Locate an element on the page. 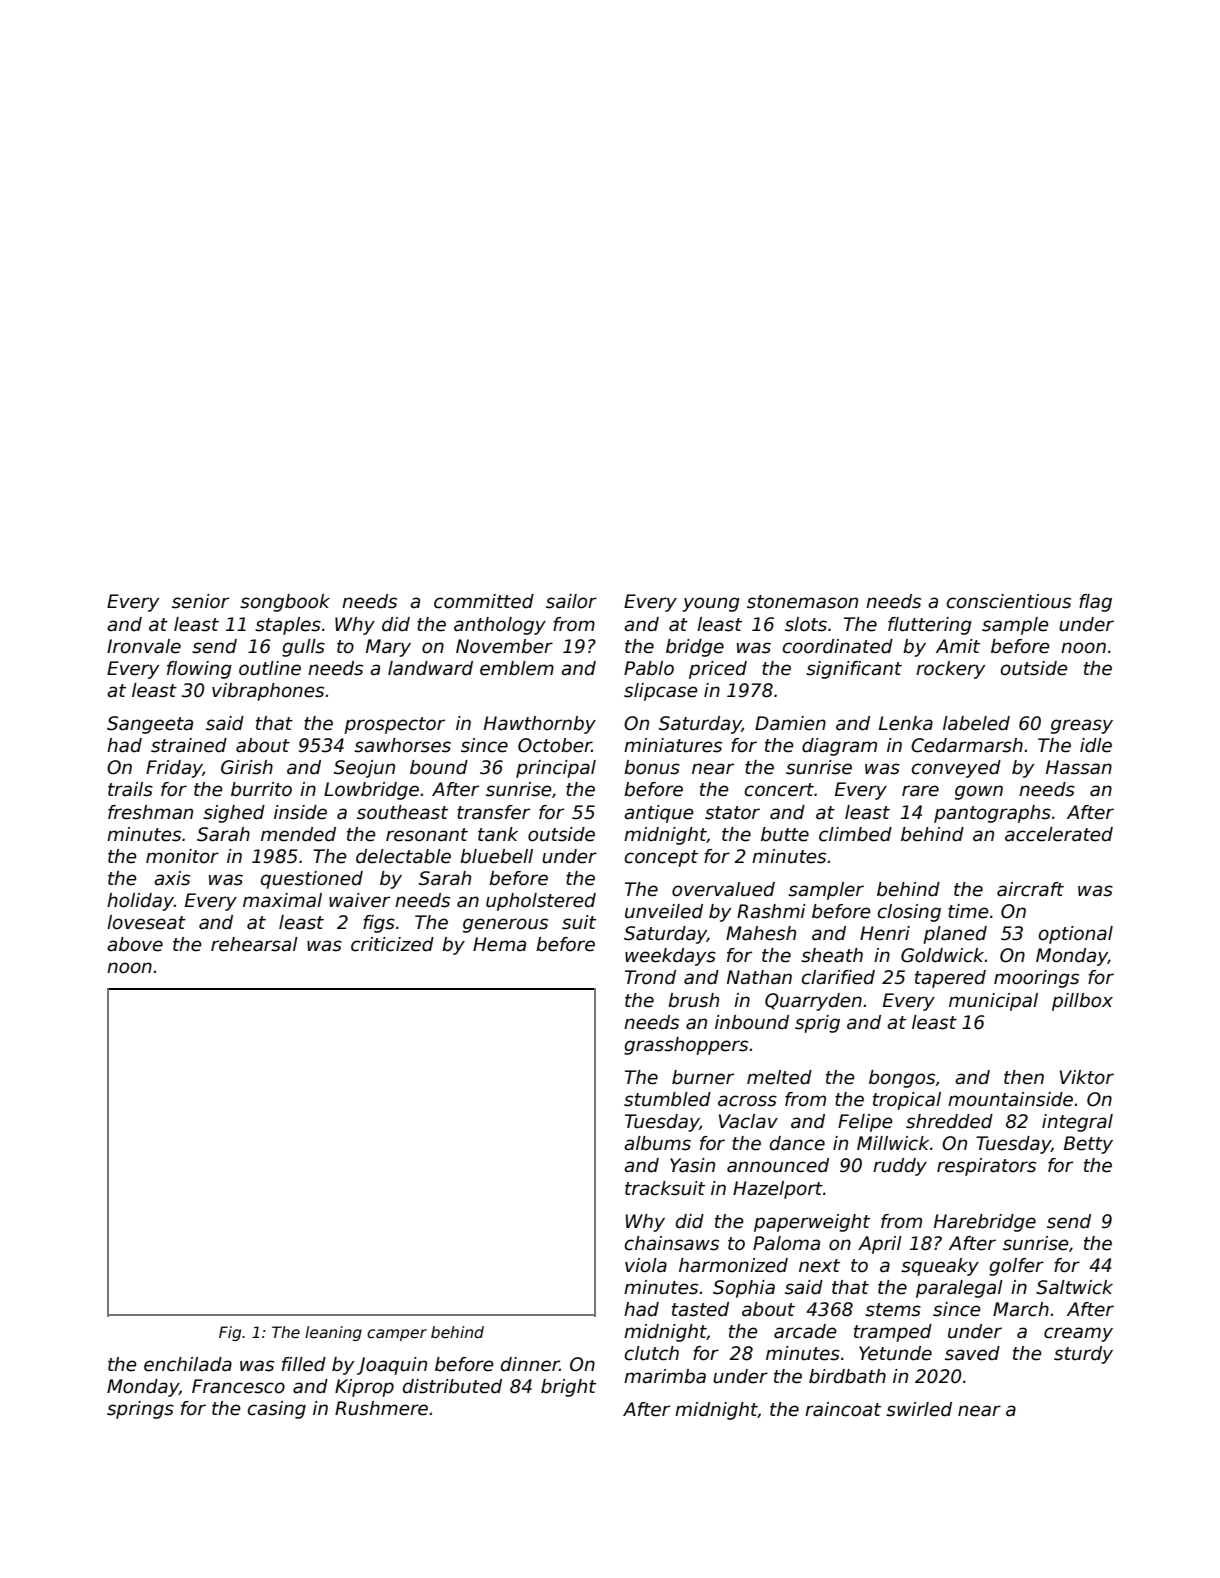  Betty is located at coordinates (1088, 1145).
